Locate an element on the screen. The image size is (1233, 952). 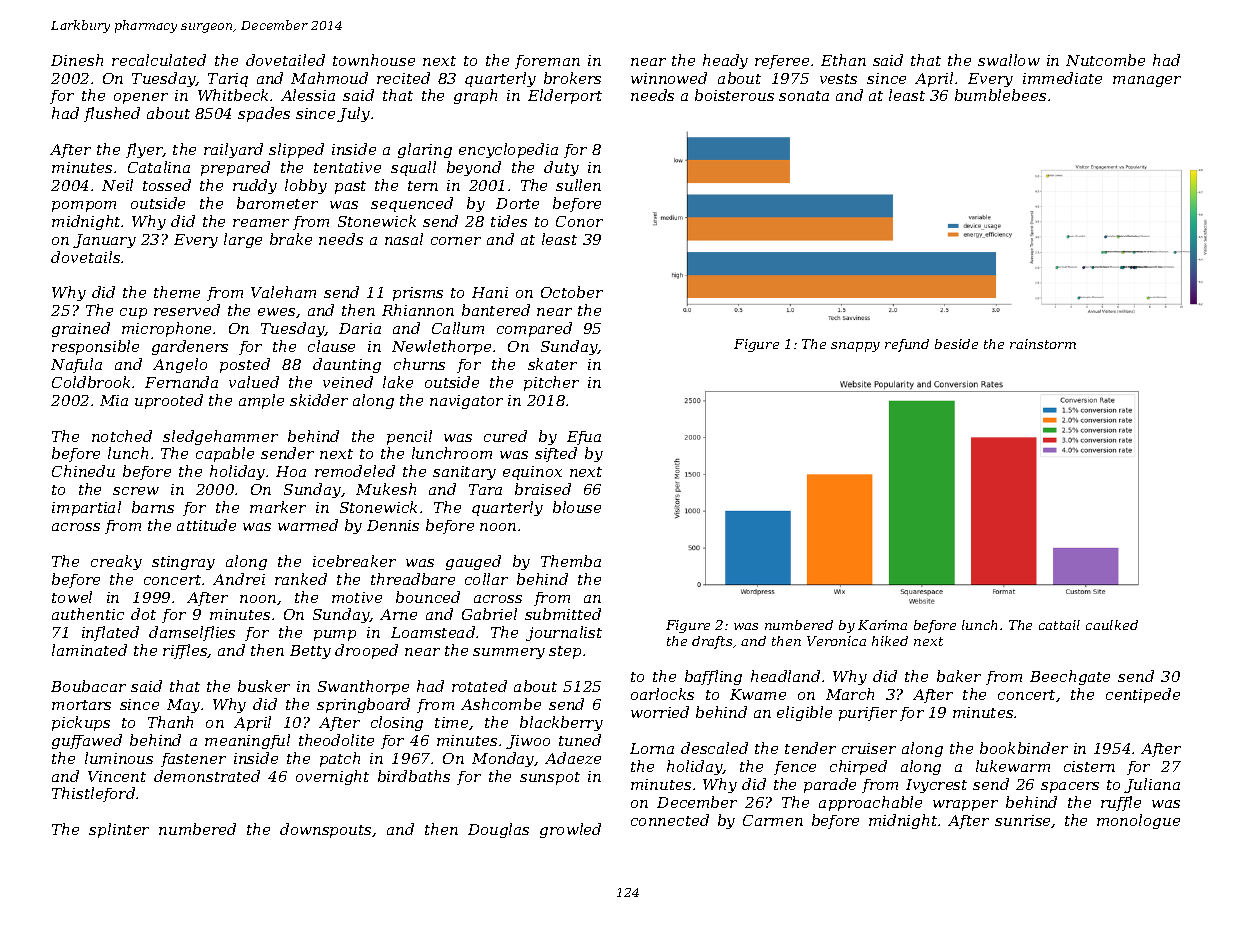
growled is located at coordinates (570, 830).
